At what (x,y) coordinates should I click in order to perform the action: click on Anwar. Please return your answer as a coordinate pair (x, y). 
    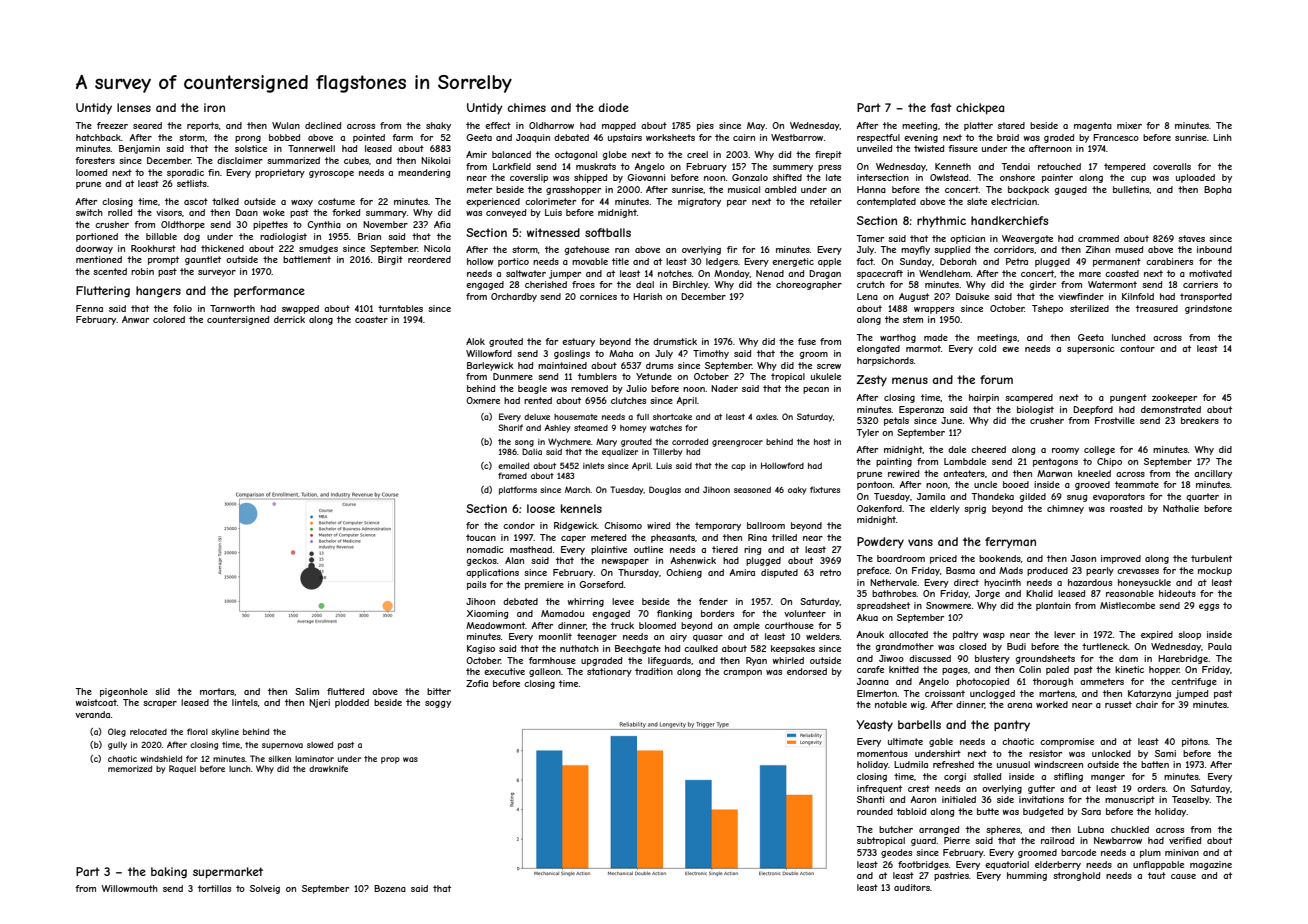
    Looking at the image, I should click on (135, 319).
